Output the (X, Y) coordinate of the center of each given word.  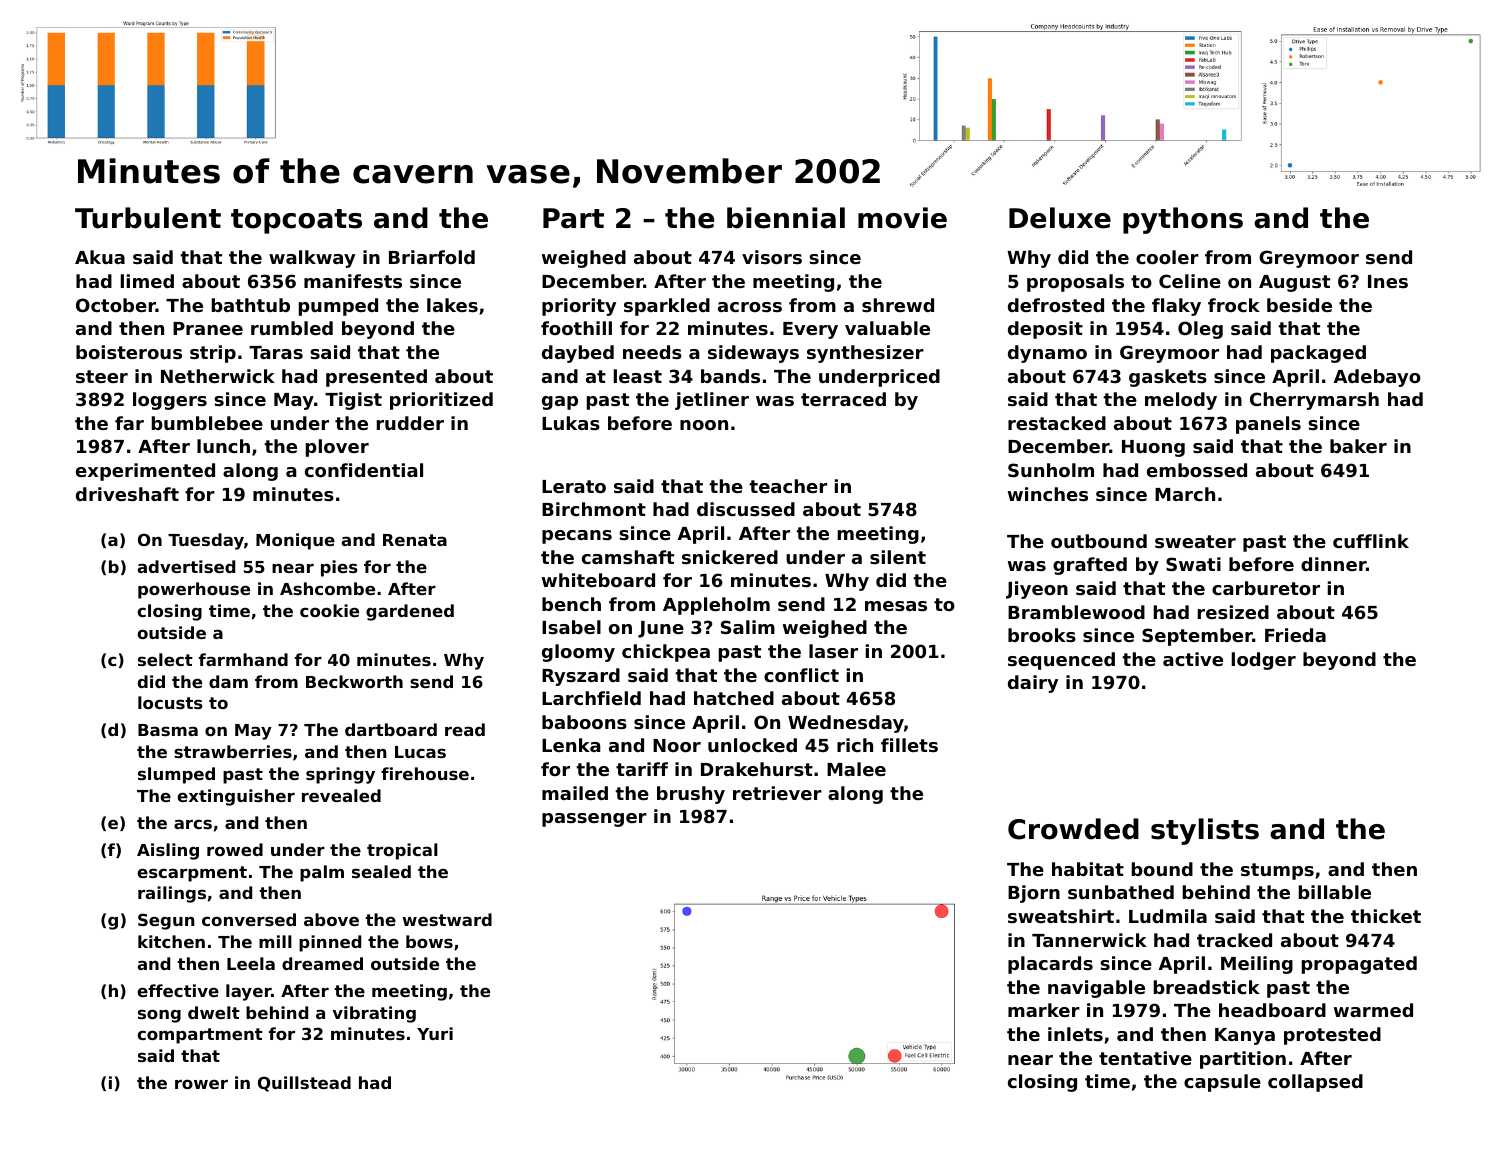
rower (201, 1084)
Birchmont (594, 509)
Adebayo (1377, 378)
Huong (1153, 448)
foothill (576, 328)
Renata (415, 540)
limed (147, 281)
